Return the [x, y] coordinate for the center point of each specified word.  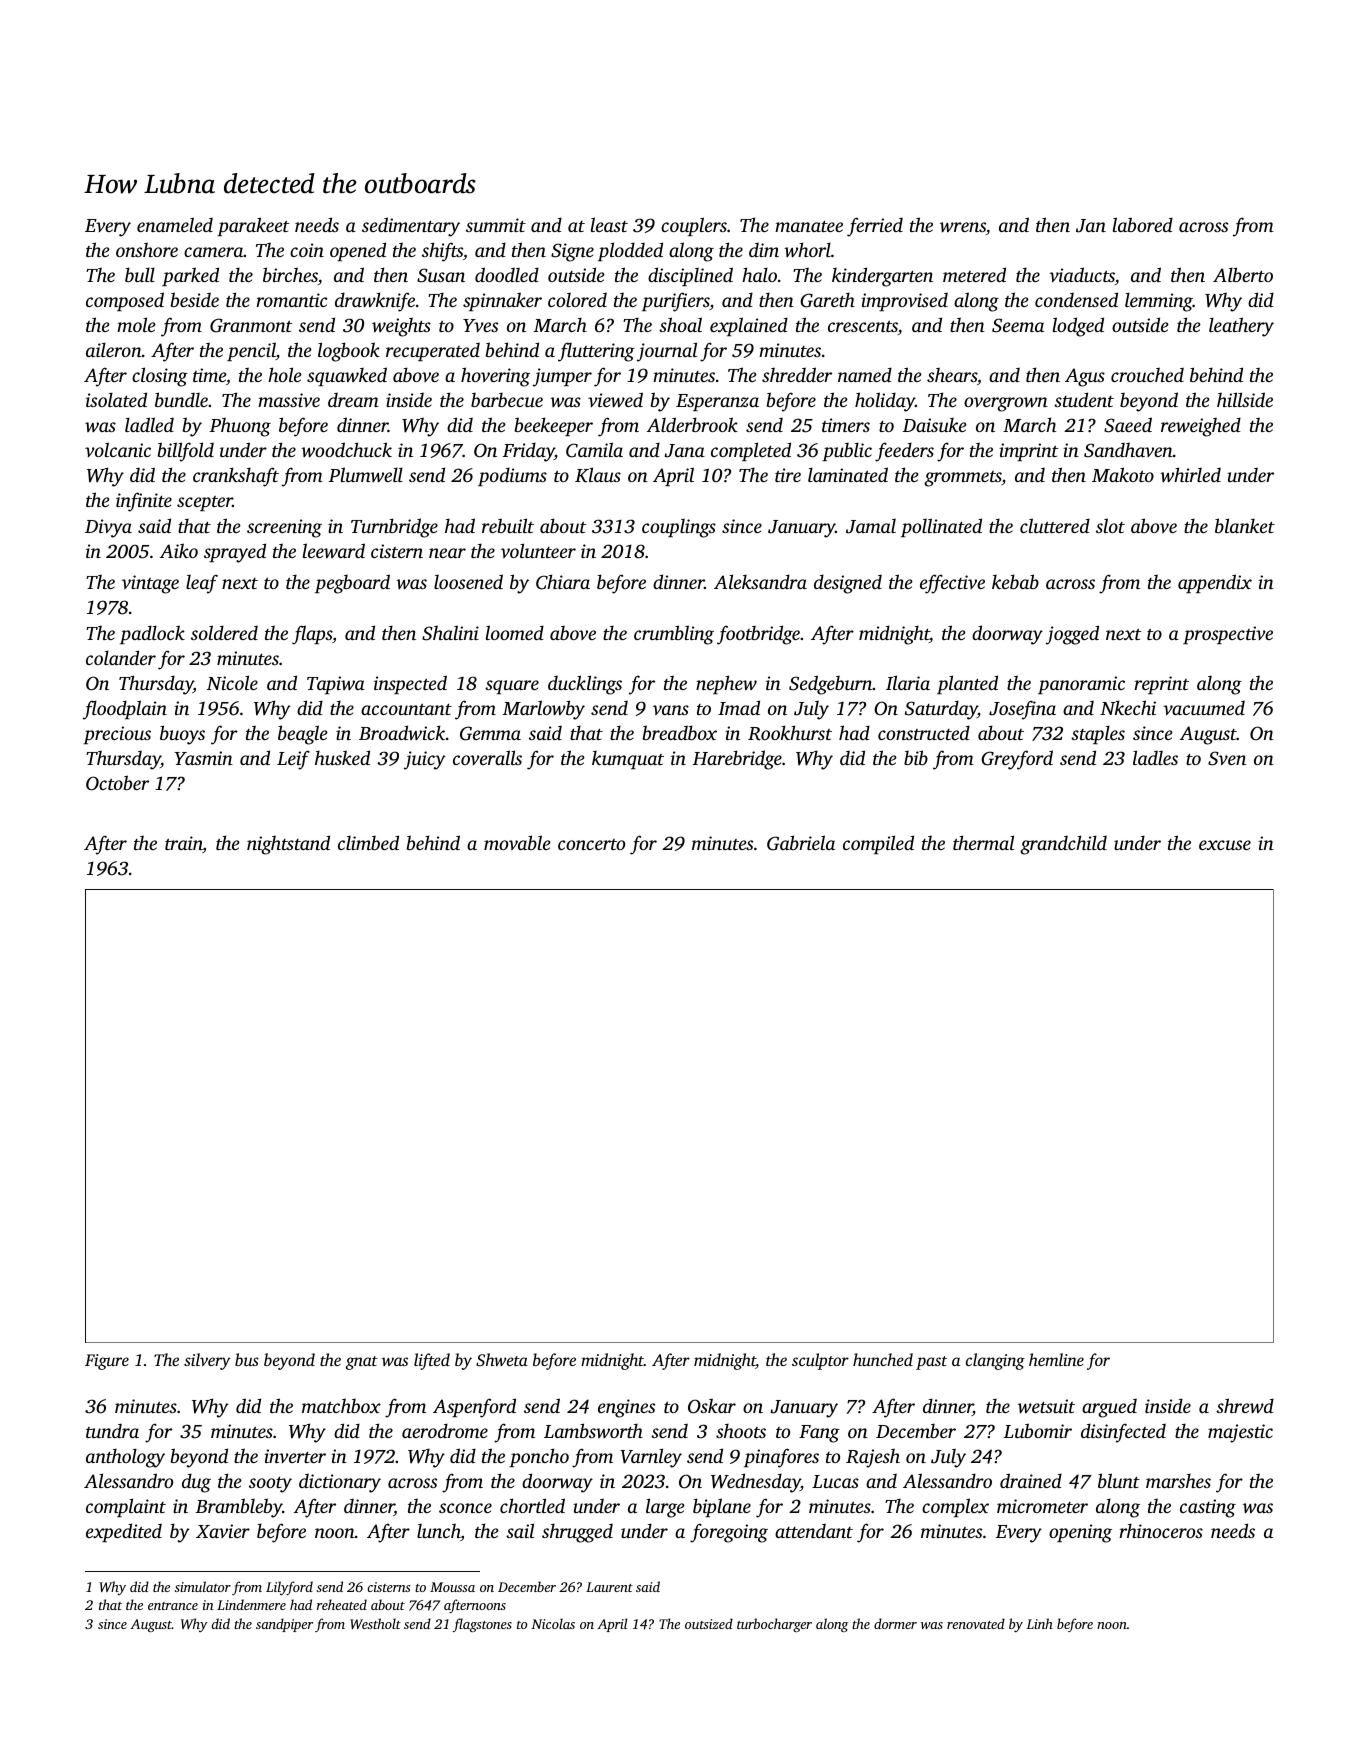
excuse [1225, 845]
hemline [1056, 1359]
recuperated [433, 352]
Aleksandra [760, 581]
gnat [362, 1363]
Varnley [651, 1458]
